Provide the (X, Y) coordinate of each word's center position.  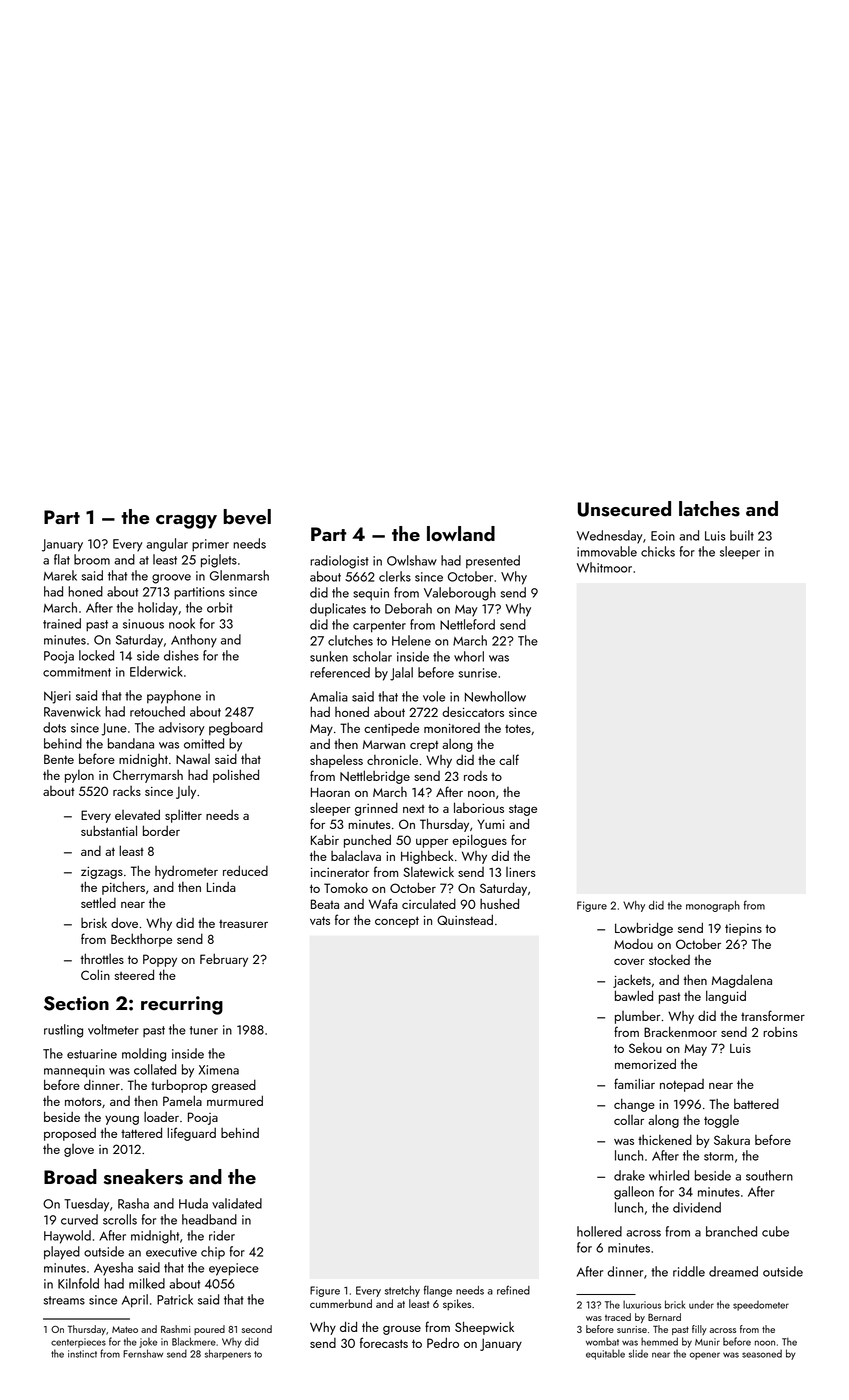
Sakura (732, 1139)
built (742, 535)
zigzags (102, 873)
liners (521, 872)
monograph (713, 906)
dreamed (733, 1271)
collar (629, 1120)
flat (62, 559)
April (135, 1301)
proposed (70, 1134)
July (186, 792)
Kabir (325, 840)
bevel (247, 517)
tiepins (743, 930)
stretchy (402, 1291)
